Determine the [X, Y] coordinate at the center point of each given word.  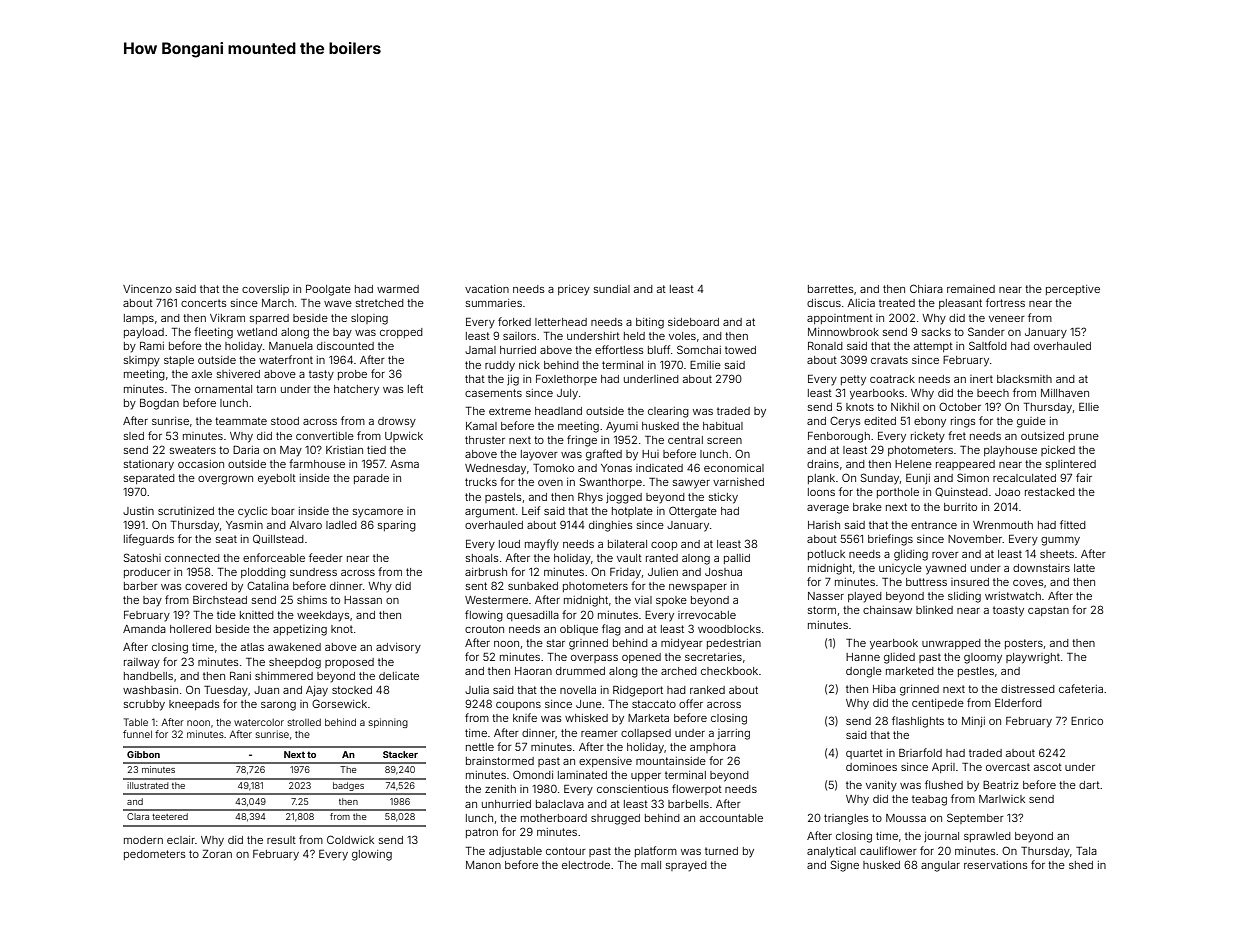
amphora [713, 748]
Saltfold [988, 345]
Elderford [1018, 702]
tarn [266, 389]
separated [149, 479]
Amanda [144, 629]
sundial [612, 289]
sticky [723, 498]
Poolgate [328, 290]
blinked [934, 610]
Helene [913, 464]
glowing [372, 855]
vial [643, 600]
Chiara [926, 288]
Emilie [705, 365]
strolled [304, 722]
